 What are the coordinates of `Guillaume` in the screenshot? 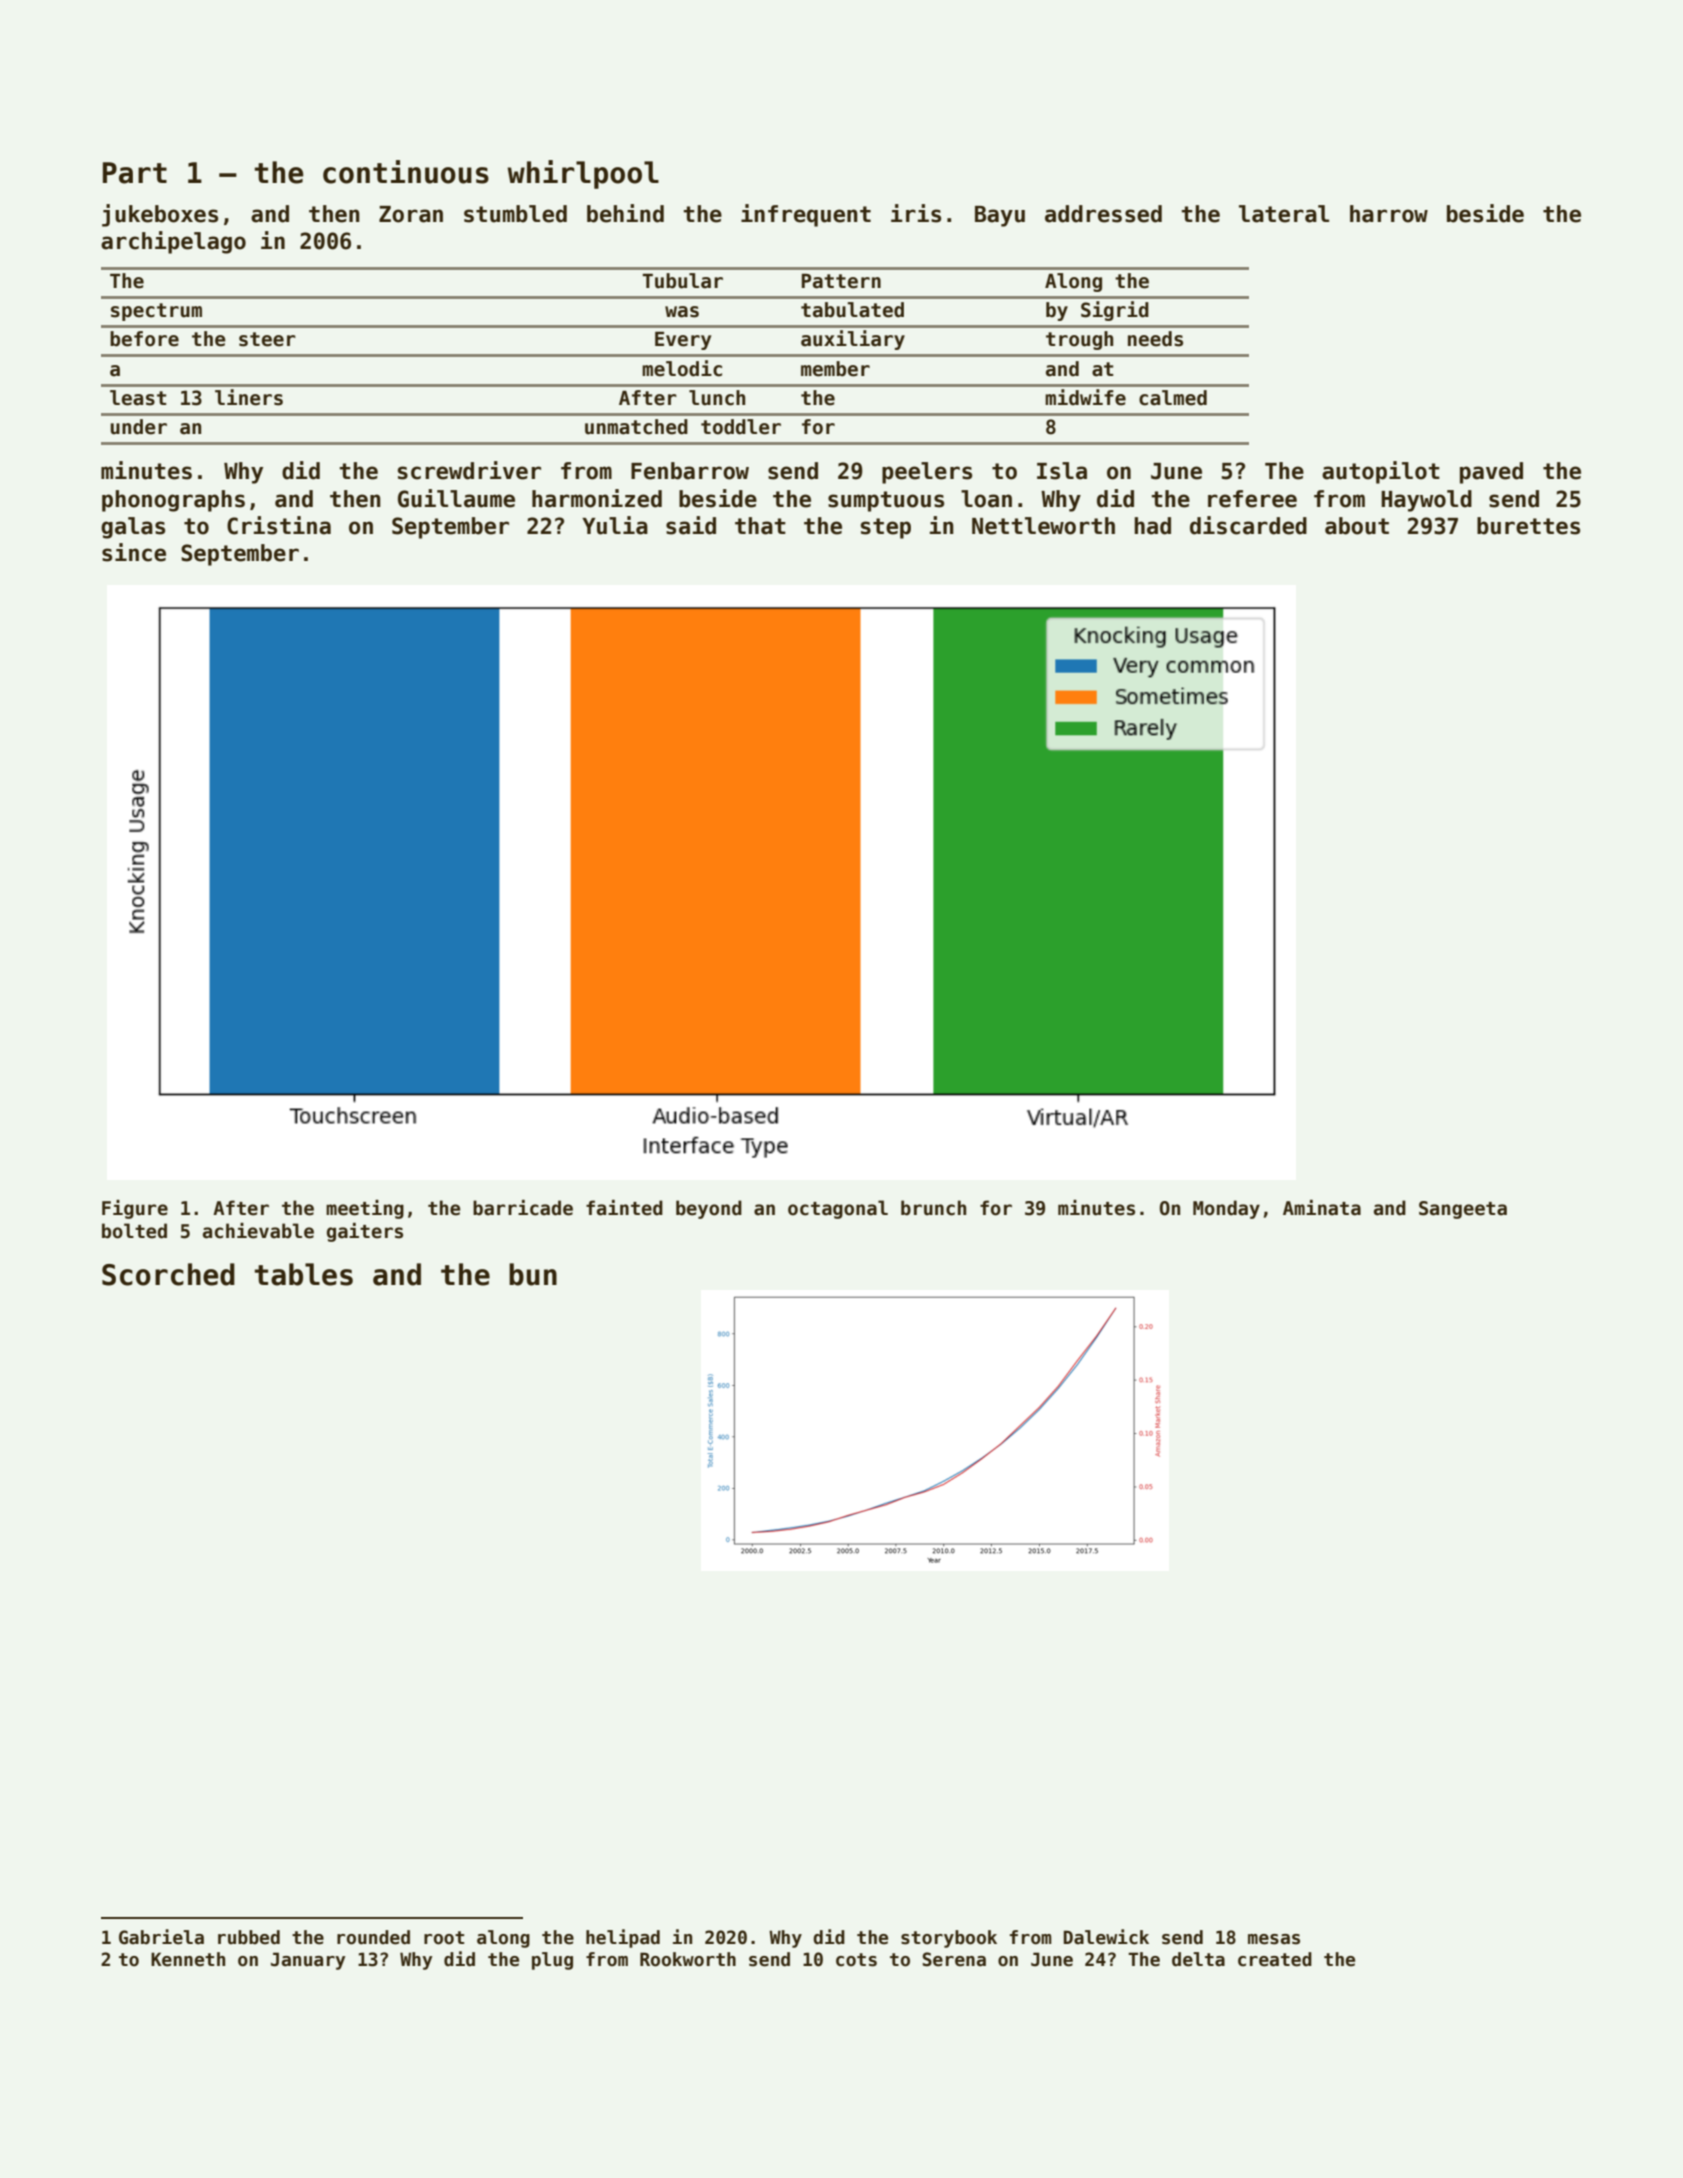 It's located at (456, 498).
